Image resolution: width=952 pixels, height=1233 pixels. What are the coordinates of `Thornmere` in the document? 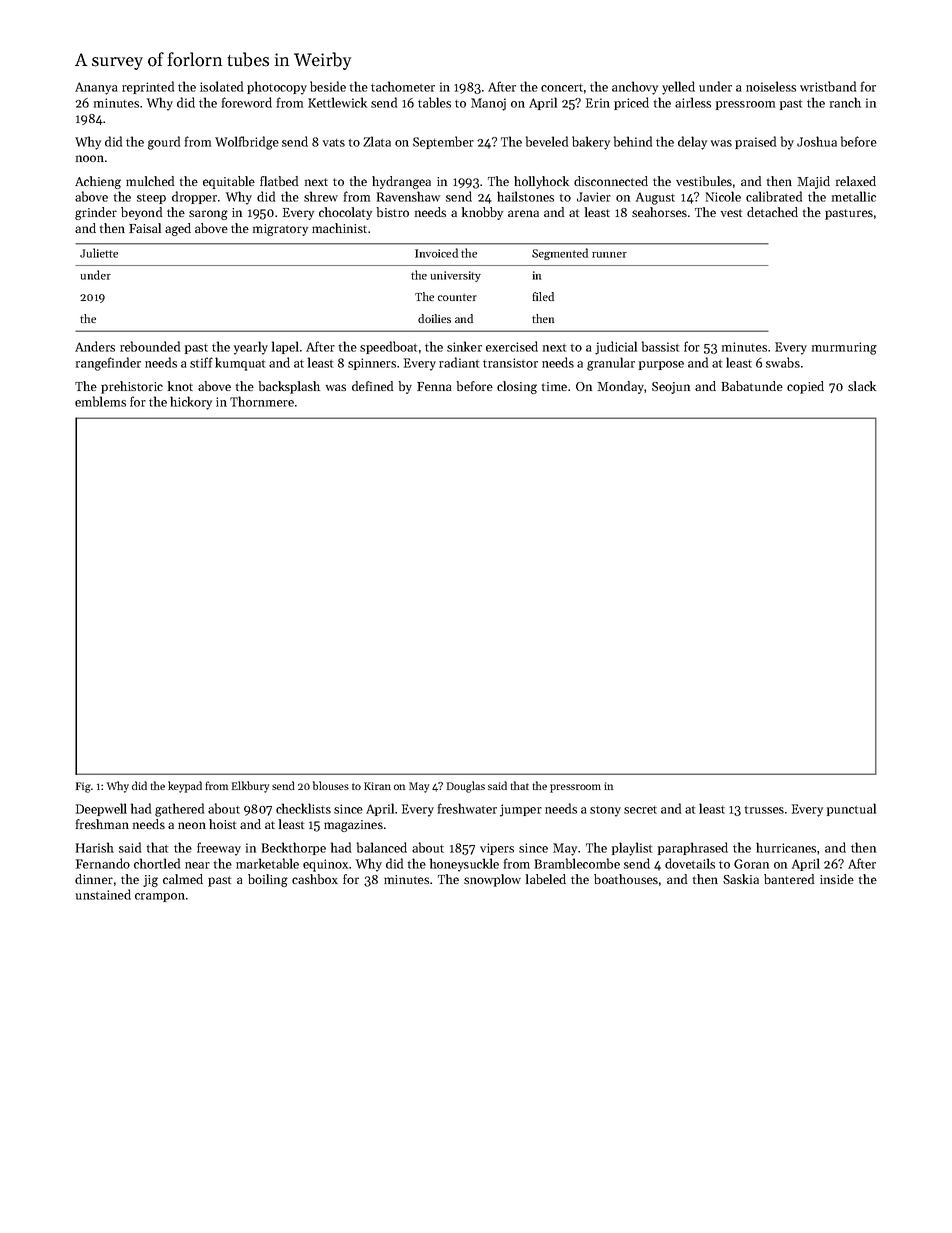 It's located at (262, 401).
